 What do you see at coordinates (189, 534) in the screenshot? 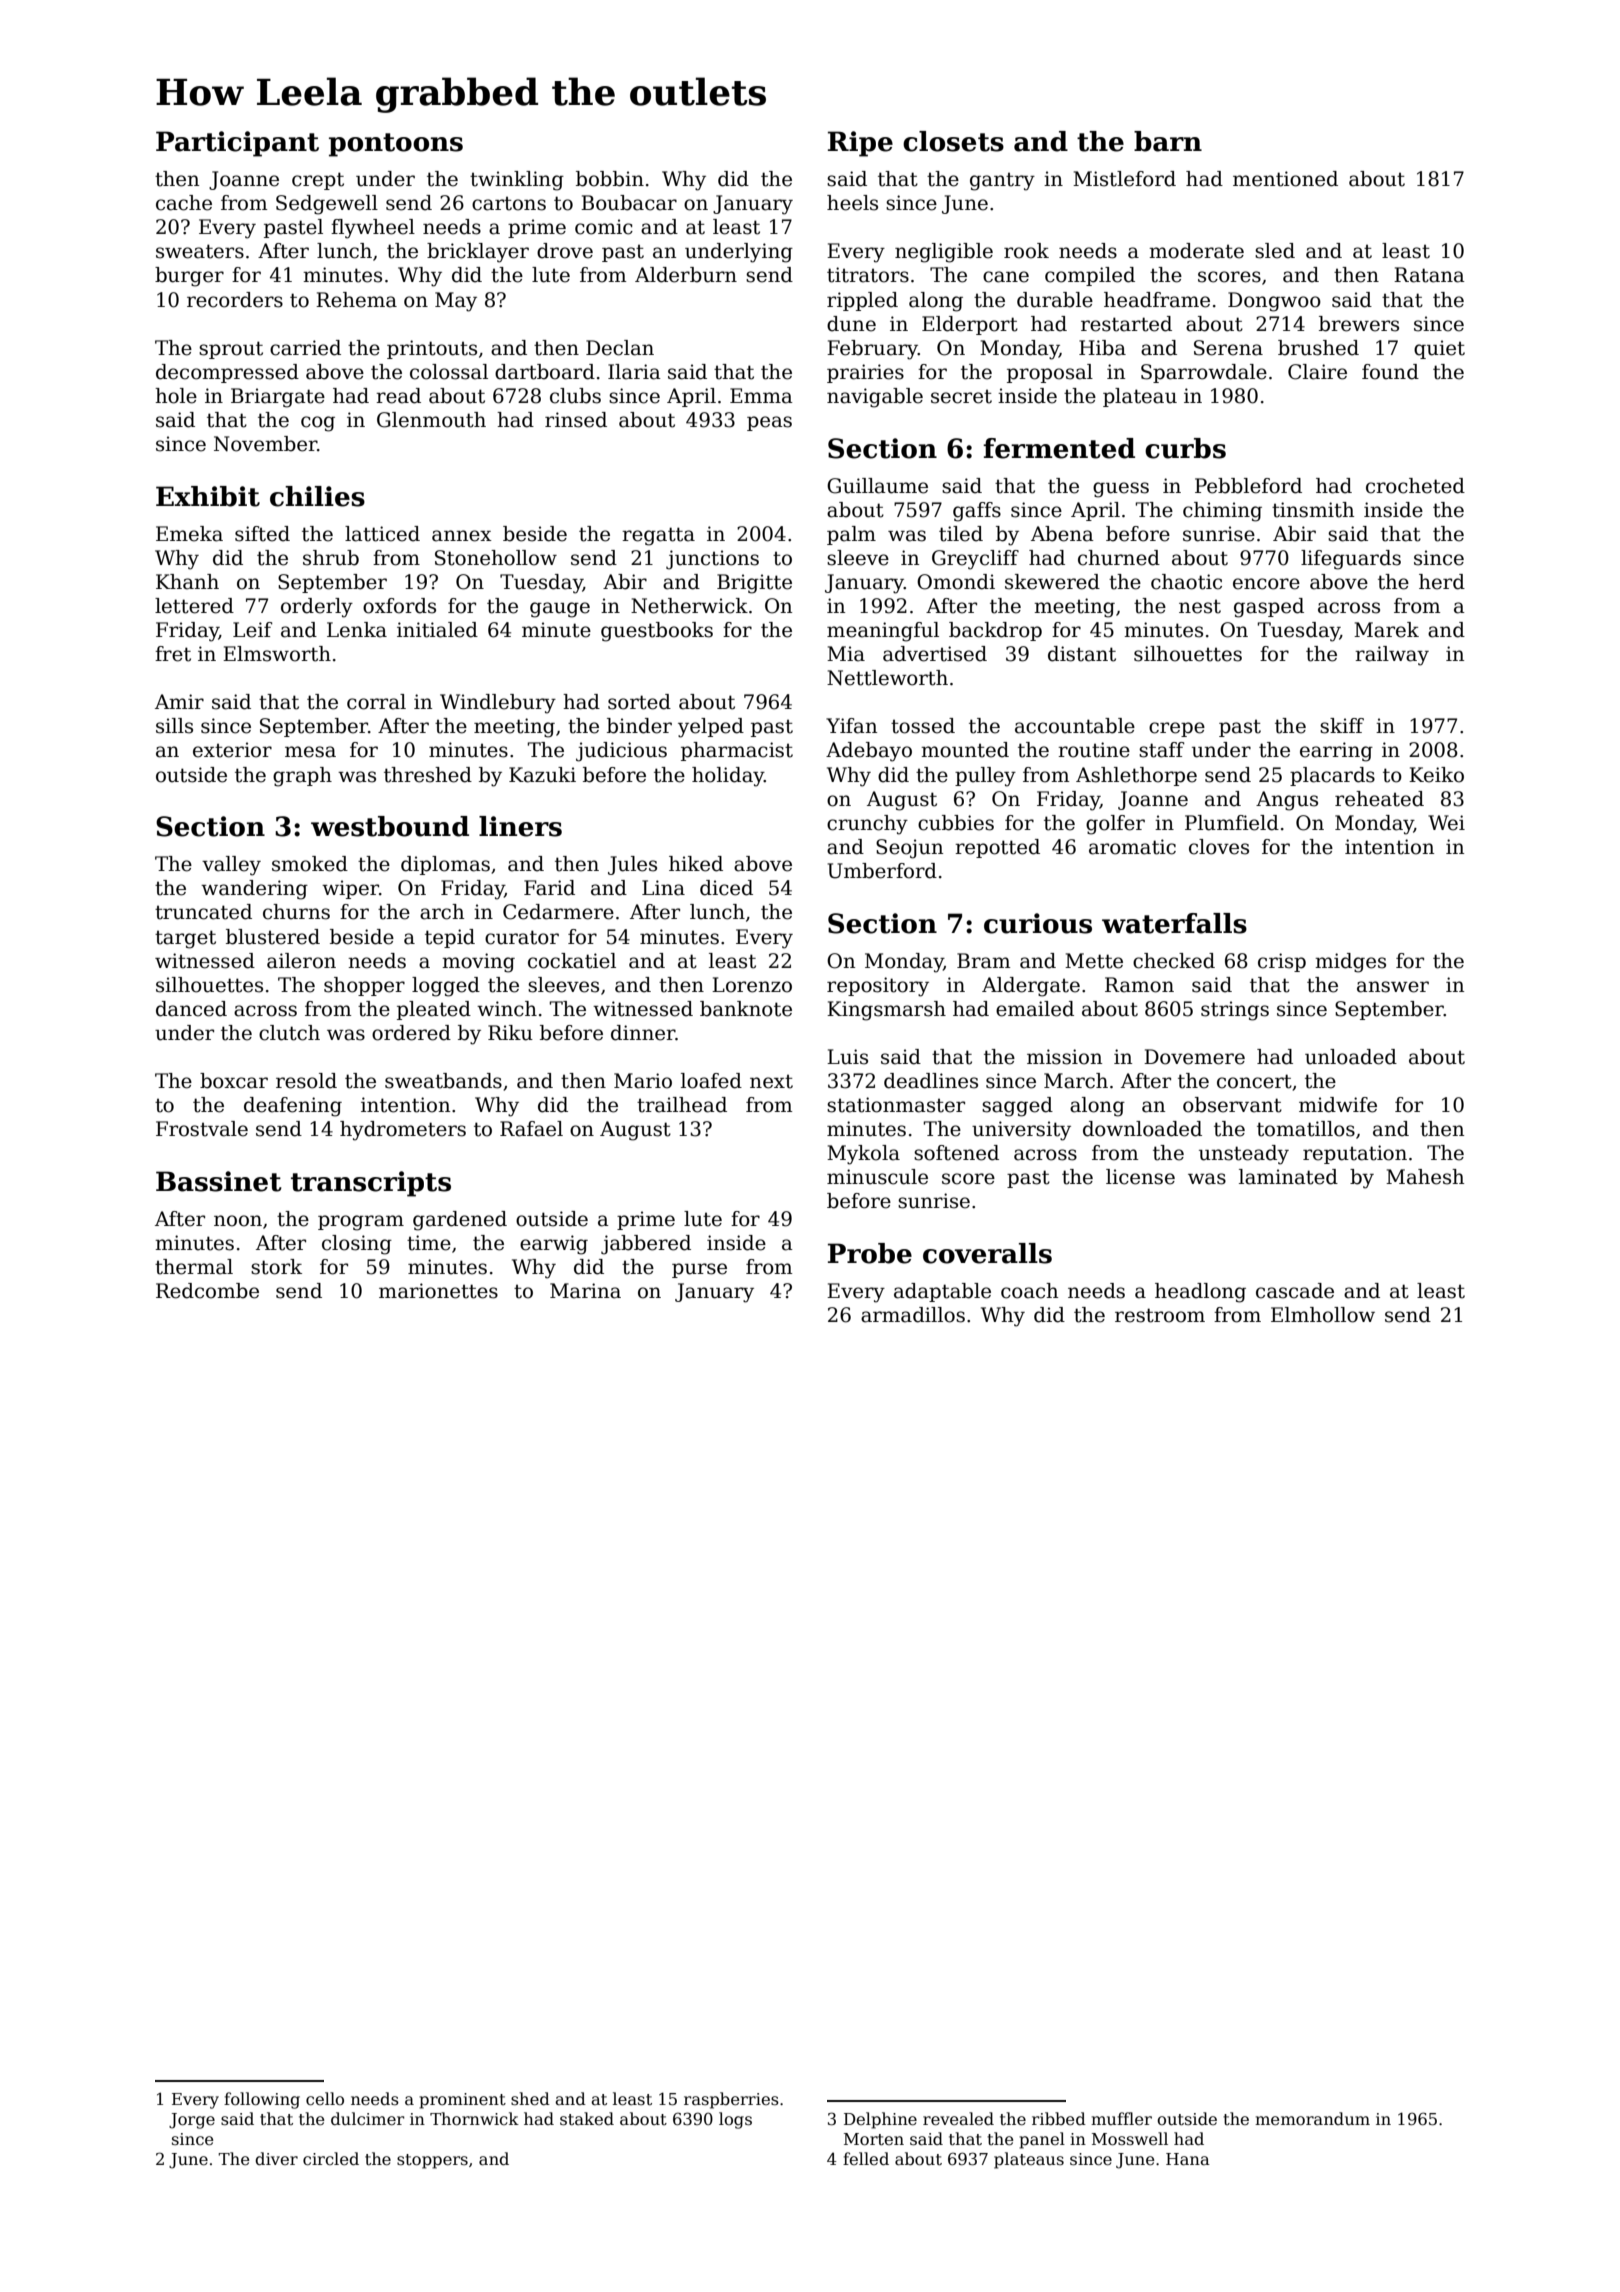
I see `Emeka` at bounding box center [189, 534].
